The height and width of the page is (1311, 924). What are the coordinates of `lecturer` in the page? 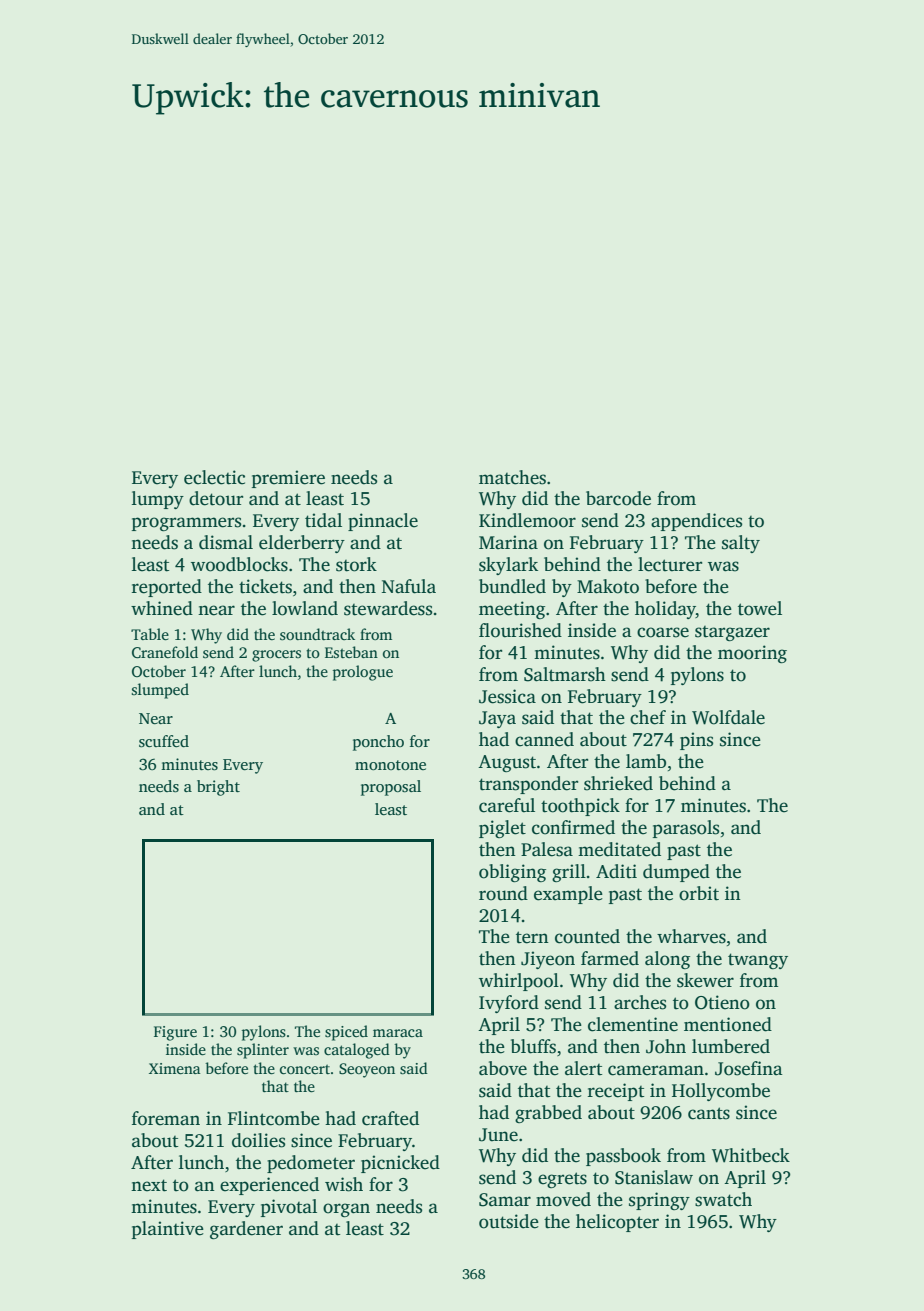 It's located at (670, 564).
